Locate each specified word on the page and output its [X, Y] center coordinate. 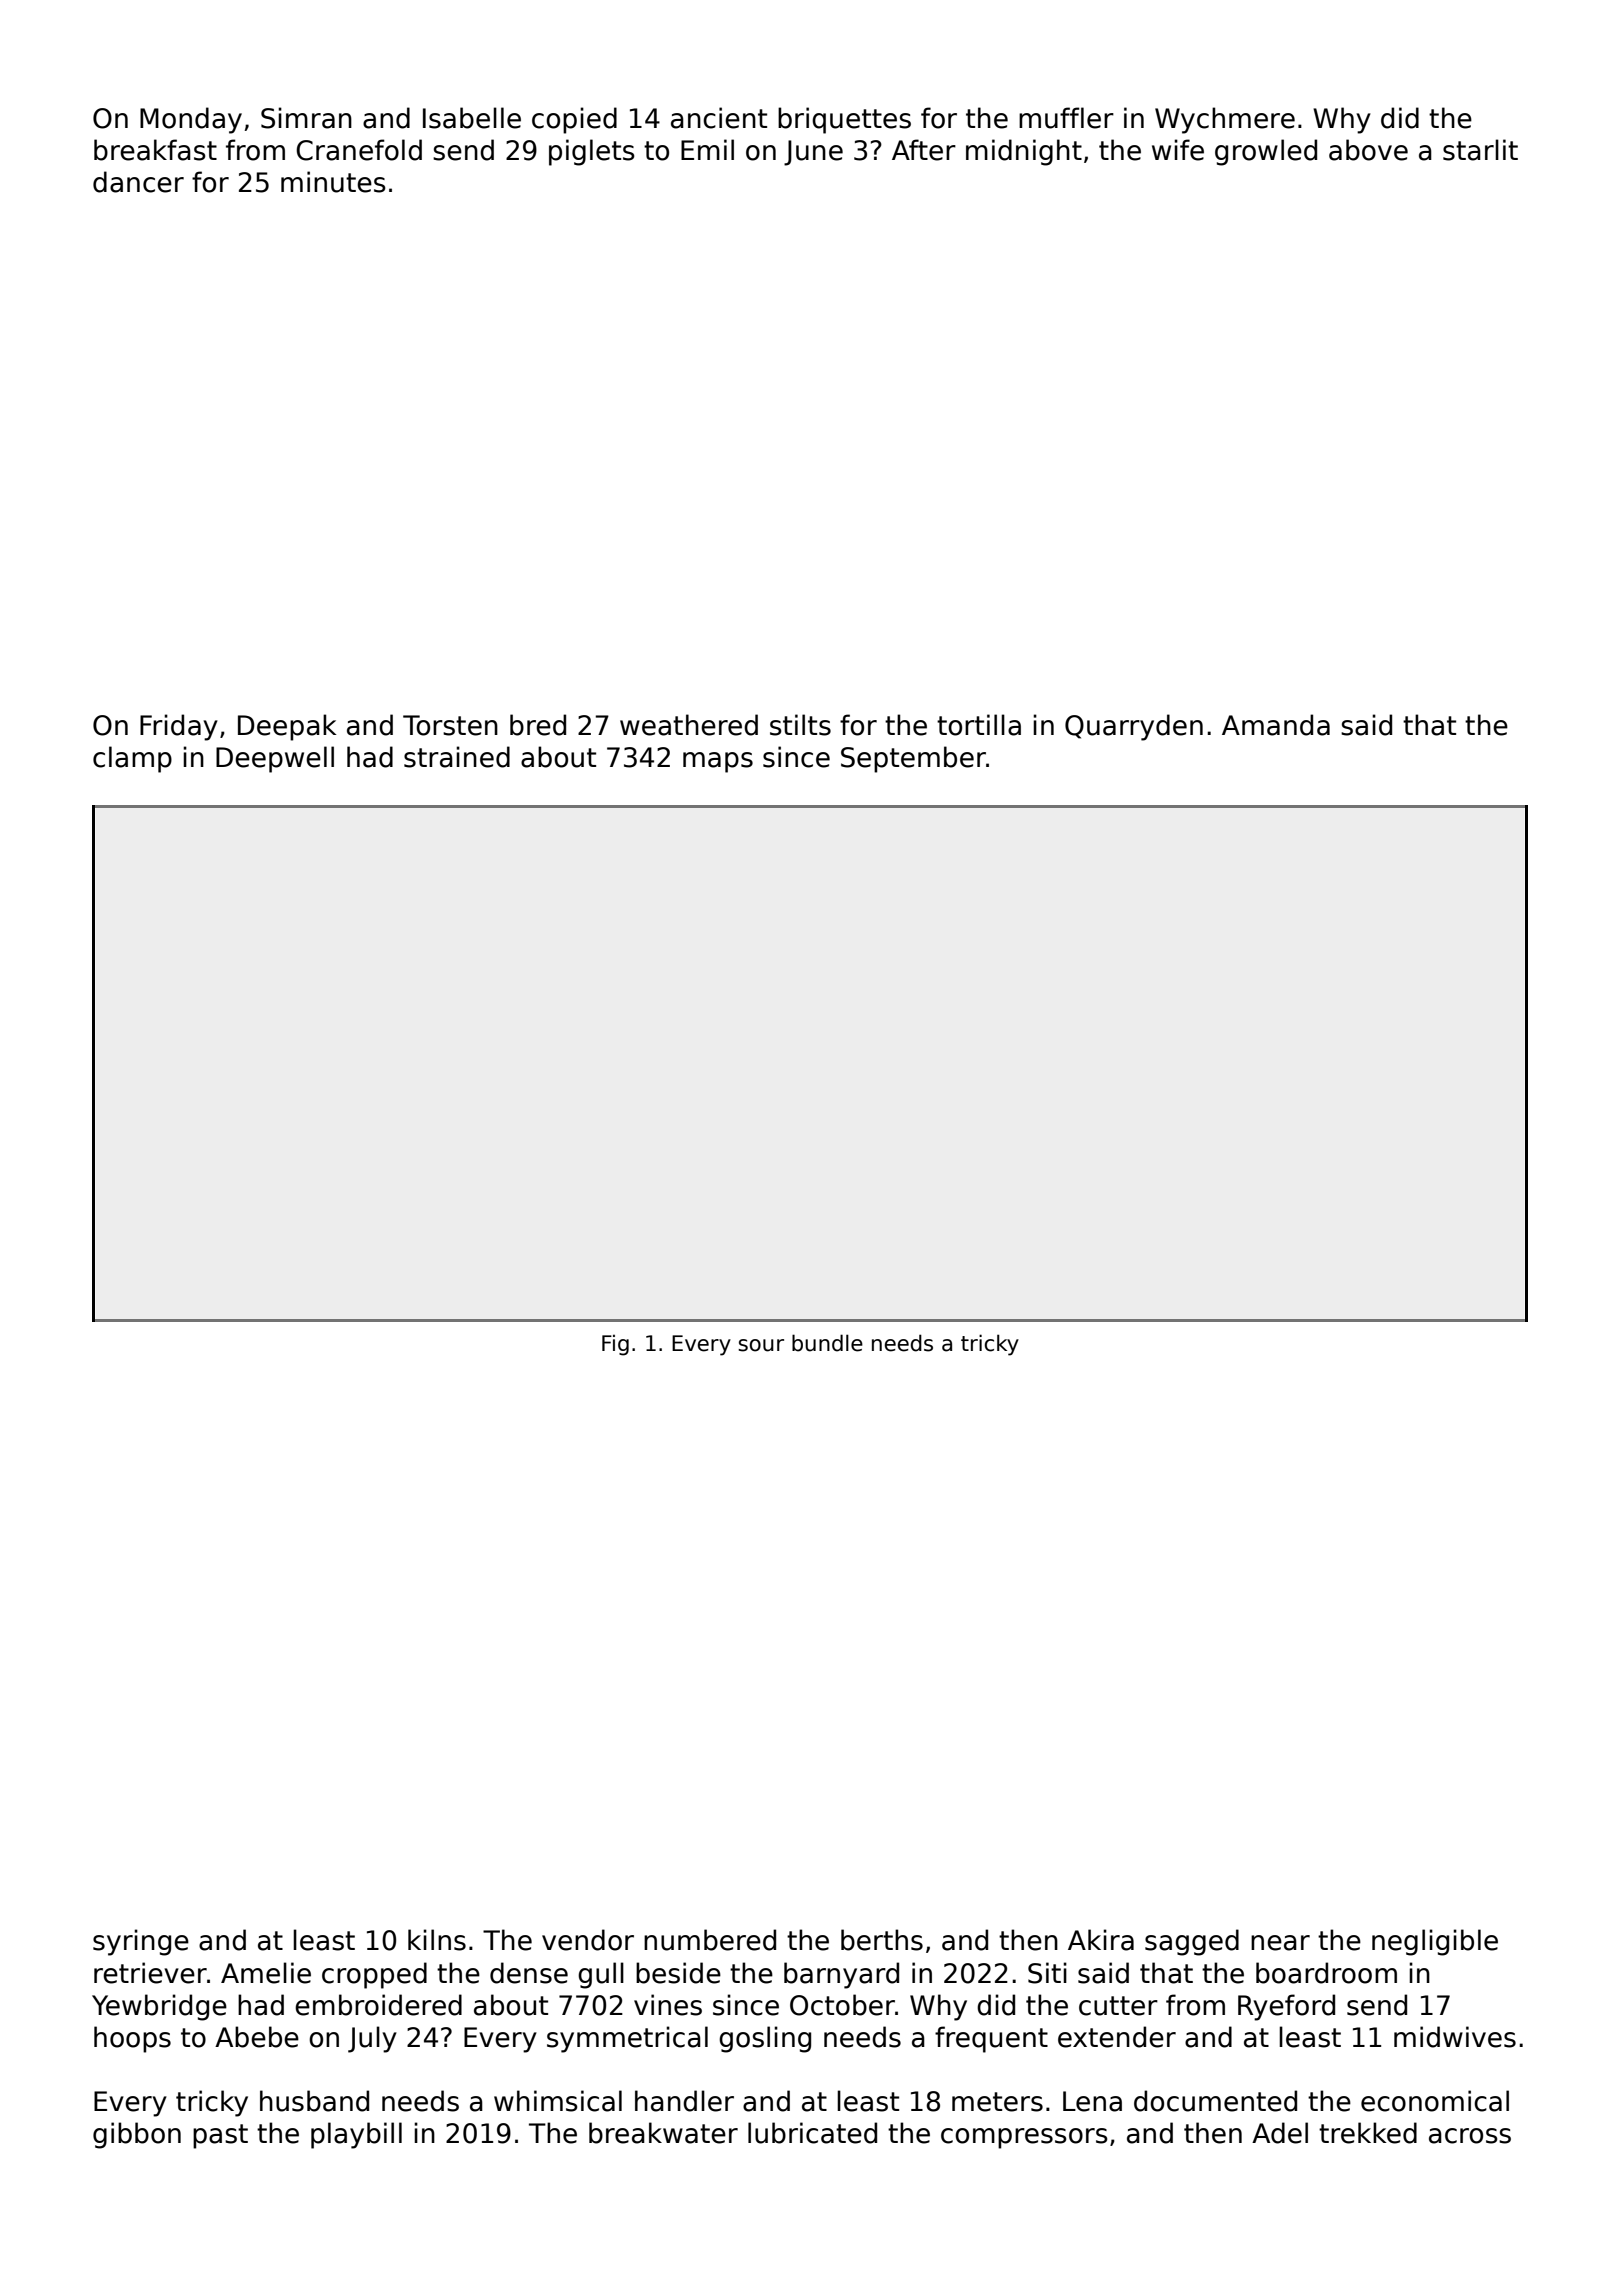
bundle [827, 1343]
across [1470, 2136]
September [913, 759]
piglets [592, 152]
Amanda [1276, 725]
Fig [615, 1345]
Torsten [450, 725]
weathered [689, 725]
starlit [1480, 150]
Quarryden [1134, 727]
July [372, 2039]
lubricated [812, 2133]
